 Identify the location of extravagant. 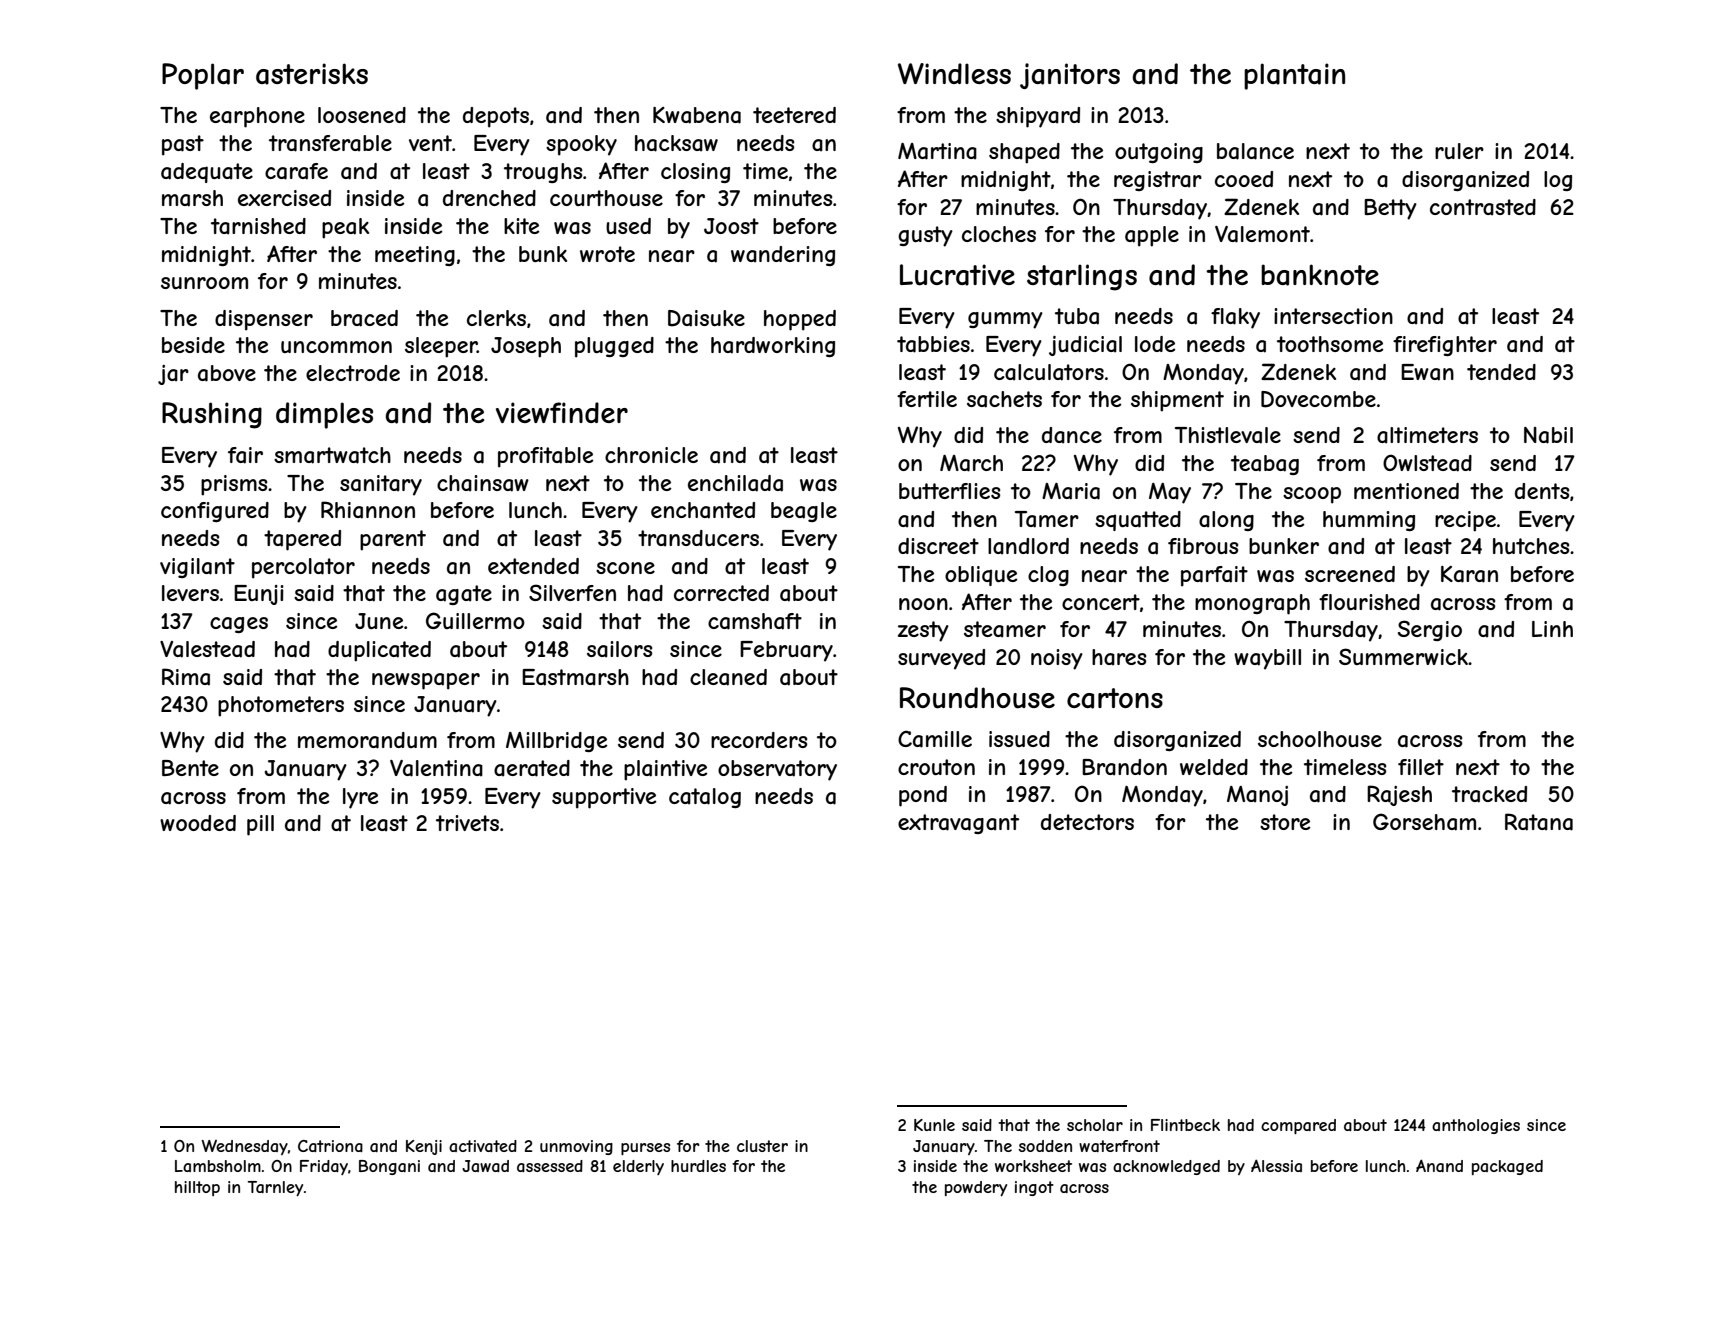
(958, 824).
